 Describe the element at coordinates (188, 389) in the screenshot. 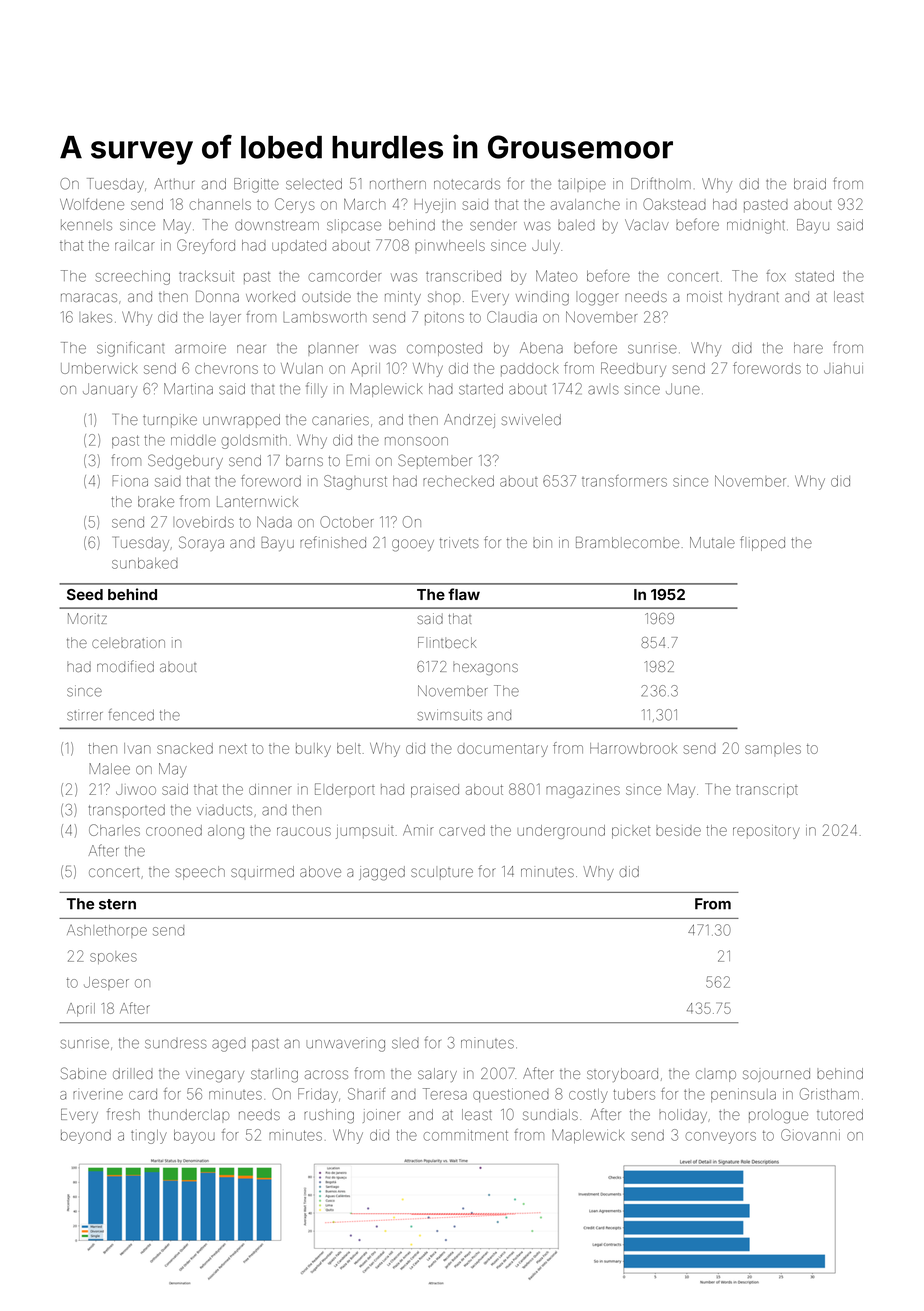

I see `Martina` at that location.
